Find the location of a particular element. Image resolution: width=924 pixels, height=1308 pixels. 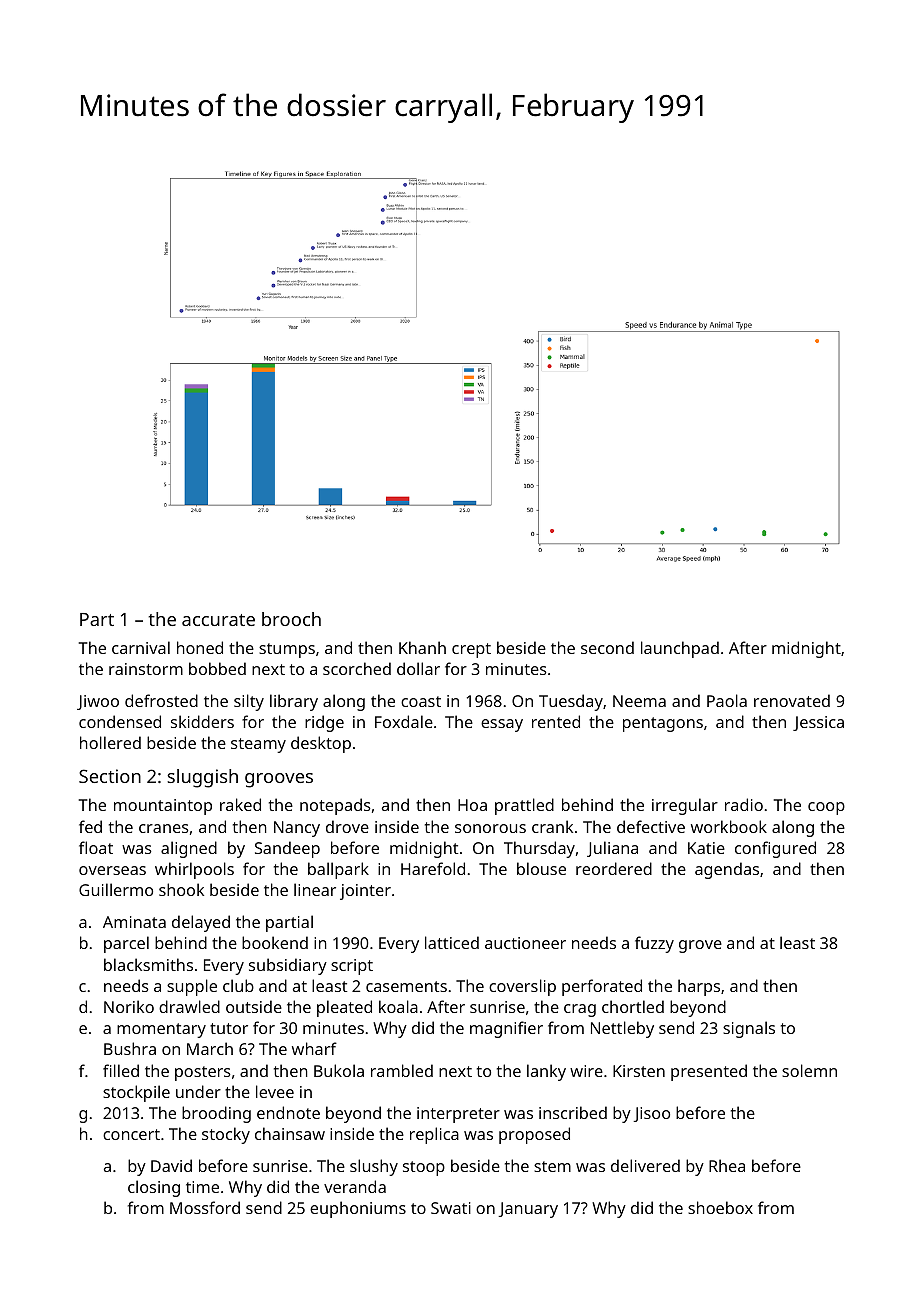

overseas is located at coordinates (112, 870).
